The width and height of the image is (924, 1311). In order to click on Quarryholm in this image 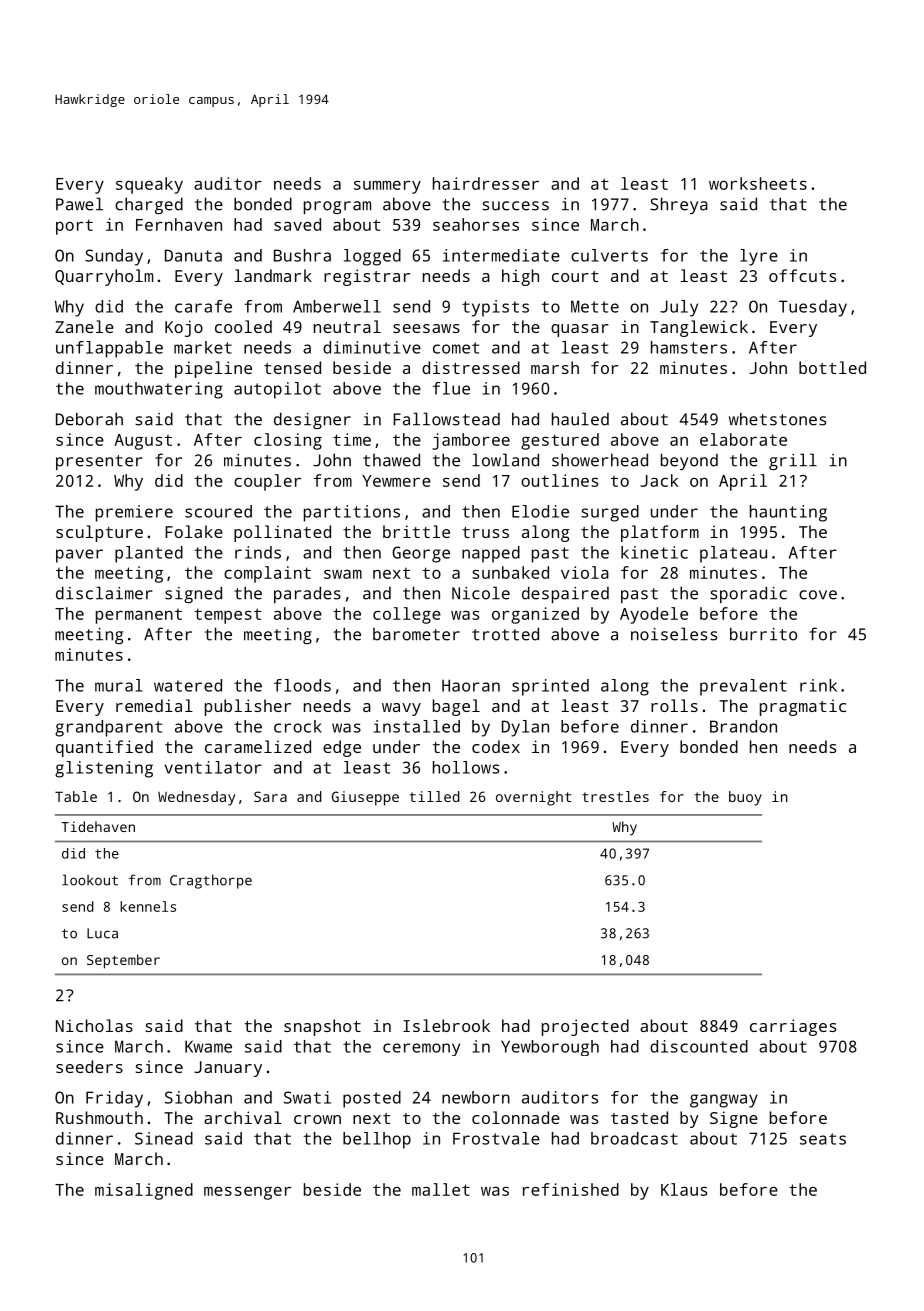, I will do `click(104, 277)`.
